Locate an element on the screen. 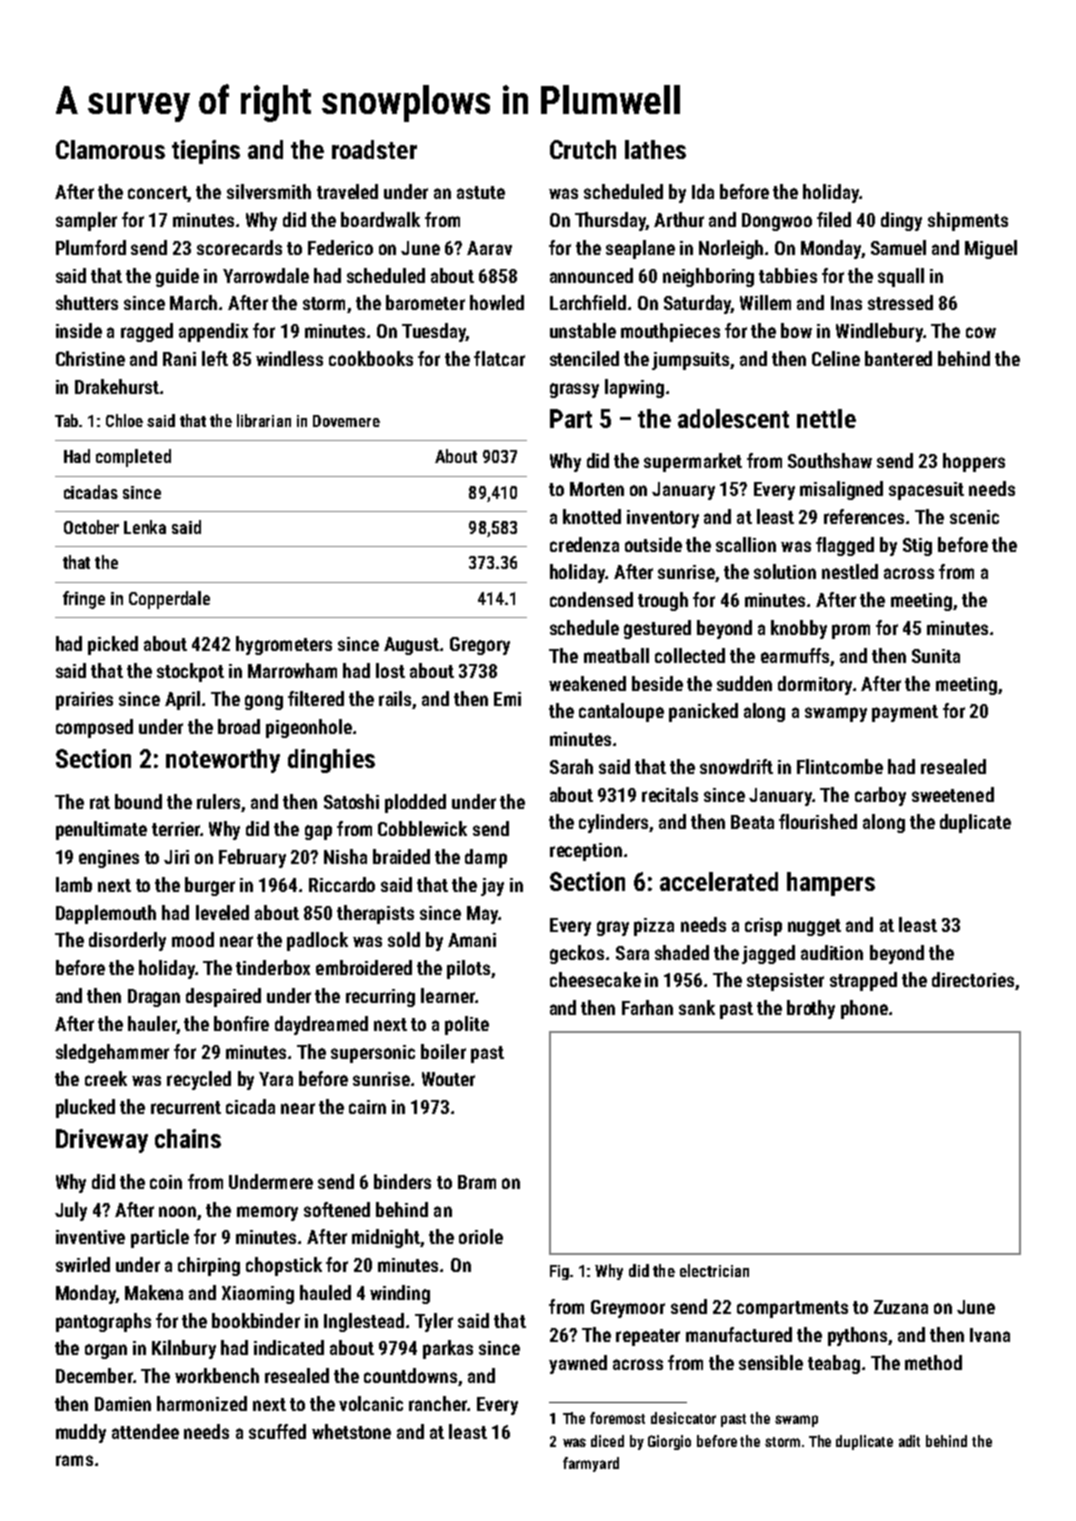 This screenshot has width=1076, height=1521. concert is located at coordinates (157, 192).
